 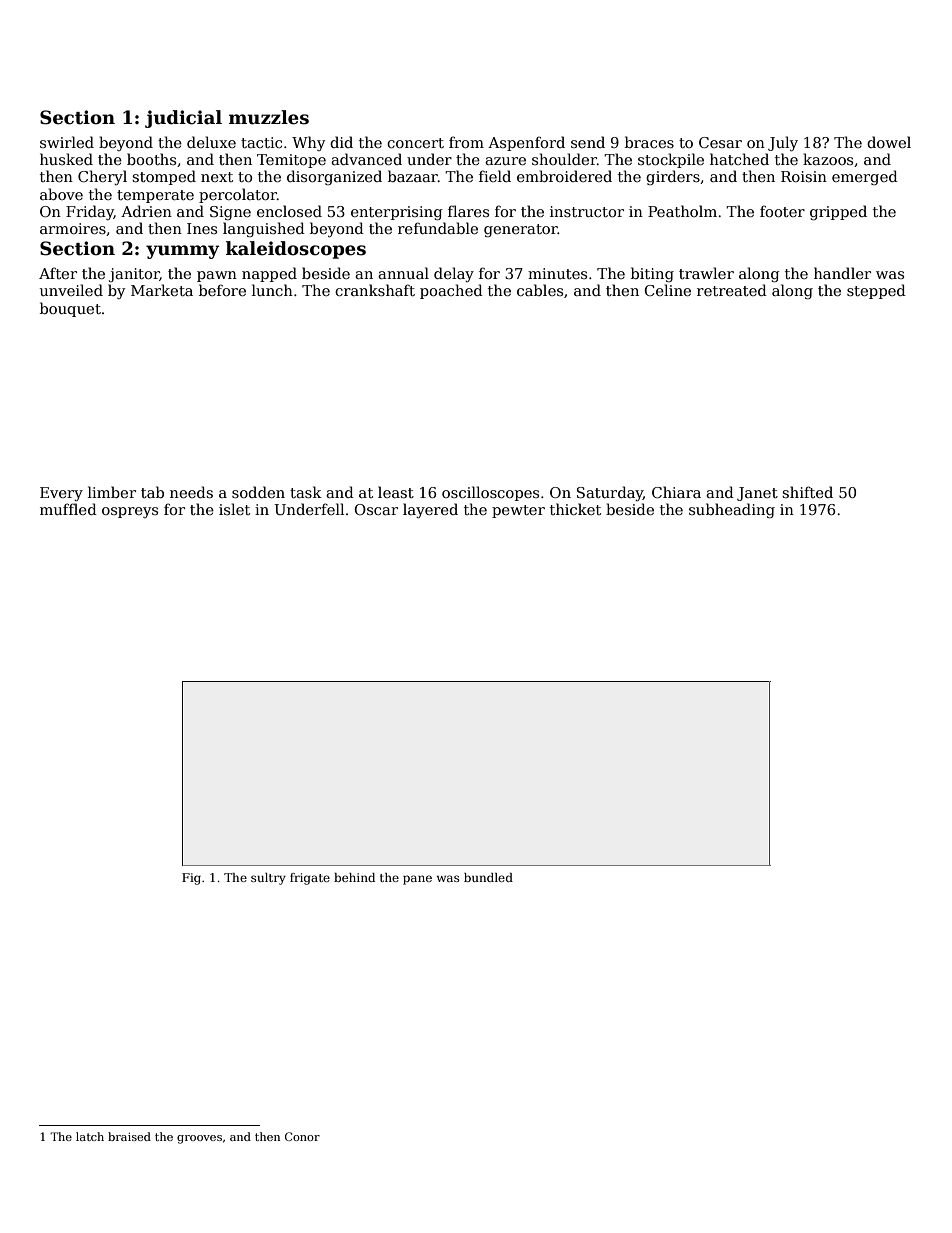 What do you see at coordinates (564, 159) in the image?
I see `shoulder` at bounding box center [564, 159].
